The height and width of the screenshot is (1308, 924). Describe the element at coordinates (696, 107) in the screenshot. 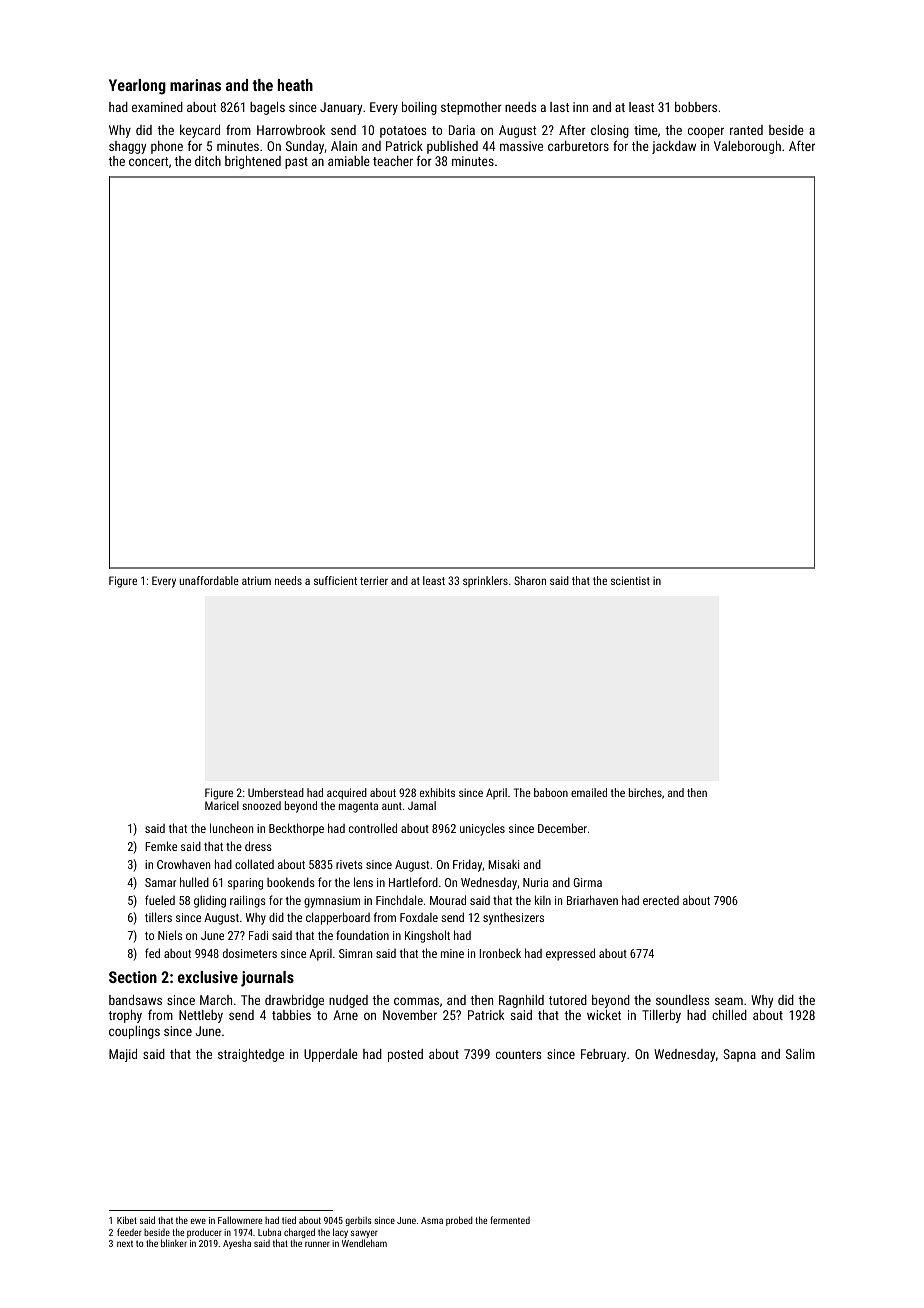

I see `bobbers` at that location.
